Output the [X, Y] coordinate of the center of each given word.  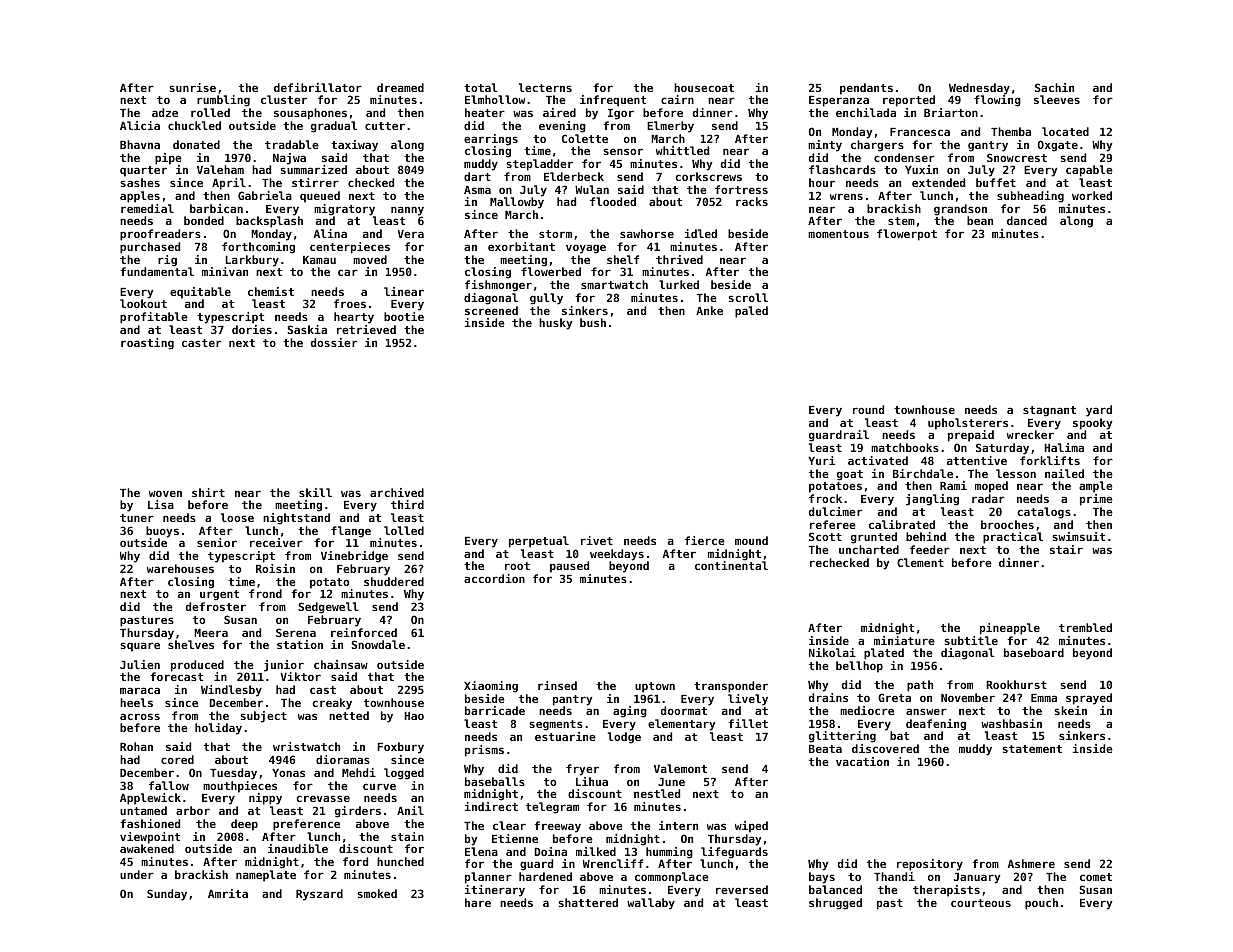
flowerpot [907, 235]
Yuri [821, 460]
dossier [334, 342]
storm [555, 234]
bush [593, 322]
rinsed [557, 685]
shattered [588, 902]
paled [751, 312]
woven [165, 493]
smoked [377, 893]
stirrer [315, 182]
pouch [1041, 904]
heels [136, 702]
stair [1066, 549]
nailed [1064, 473]
